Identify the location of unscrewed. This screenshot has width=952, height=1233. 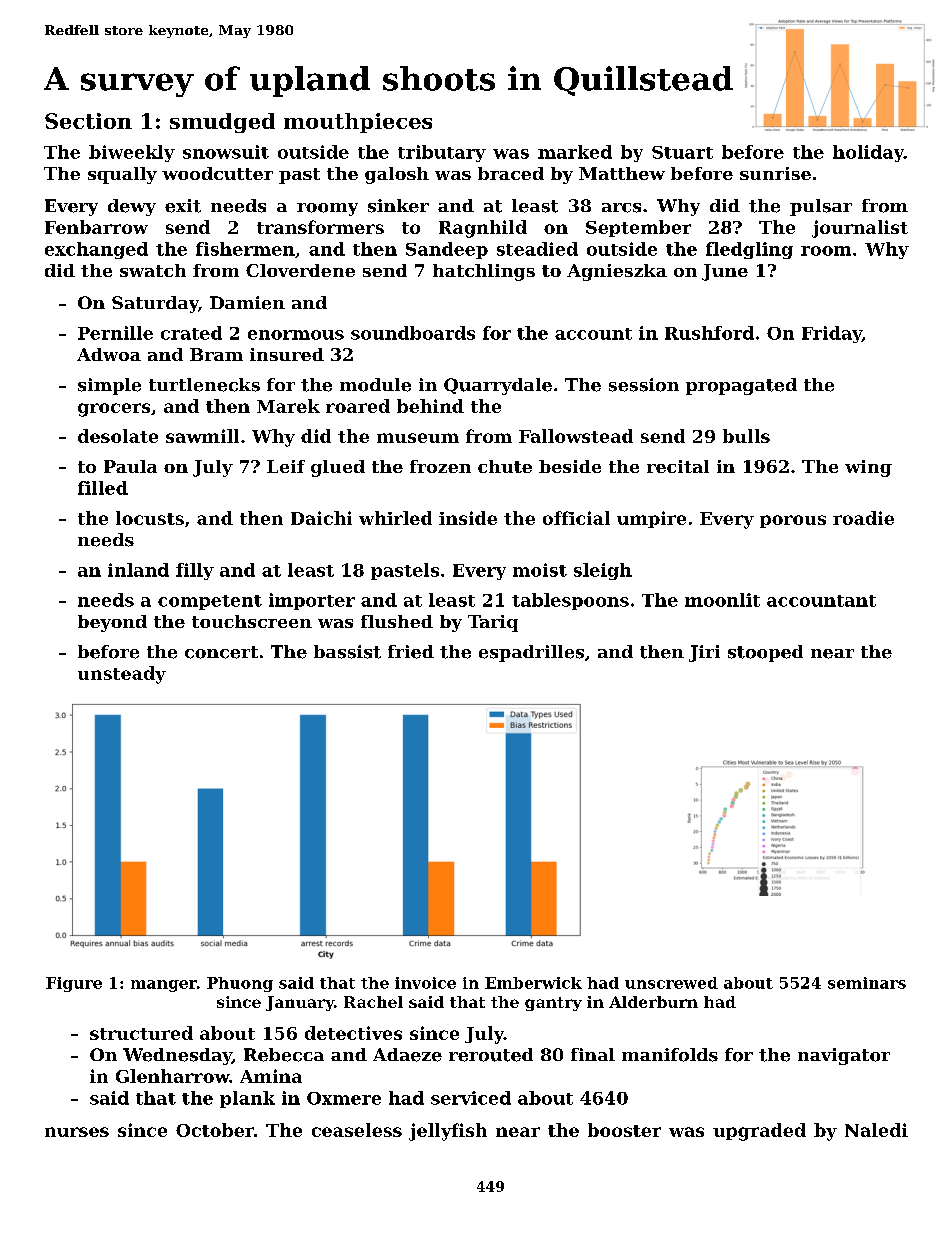
(671, 983).
